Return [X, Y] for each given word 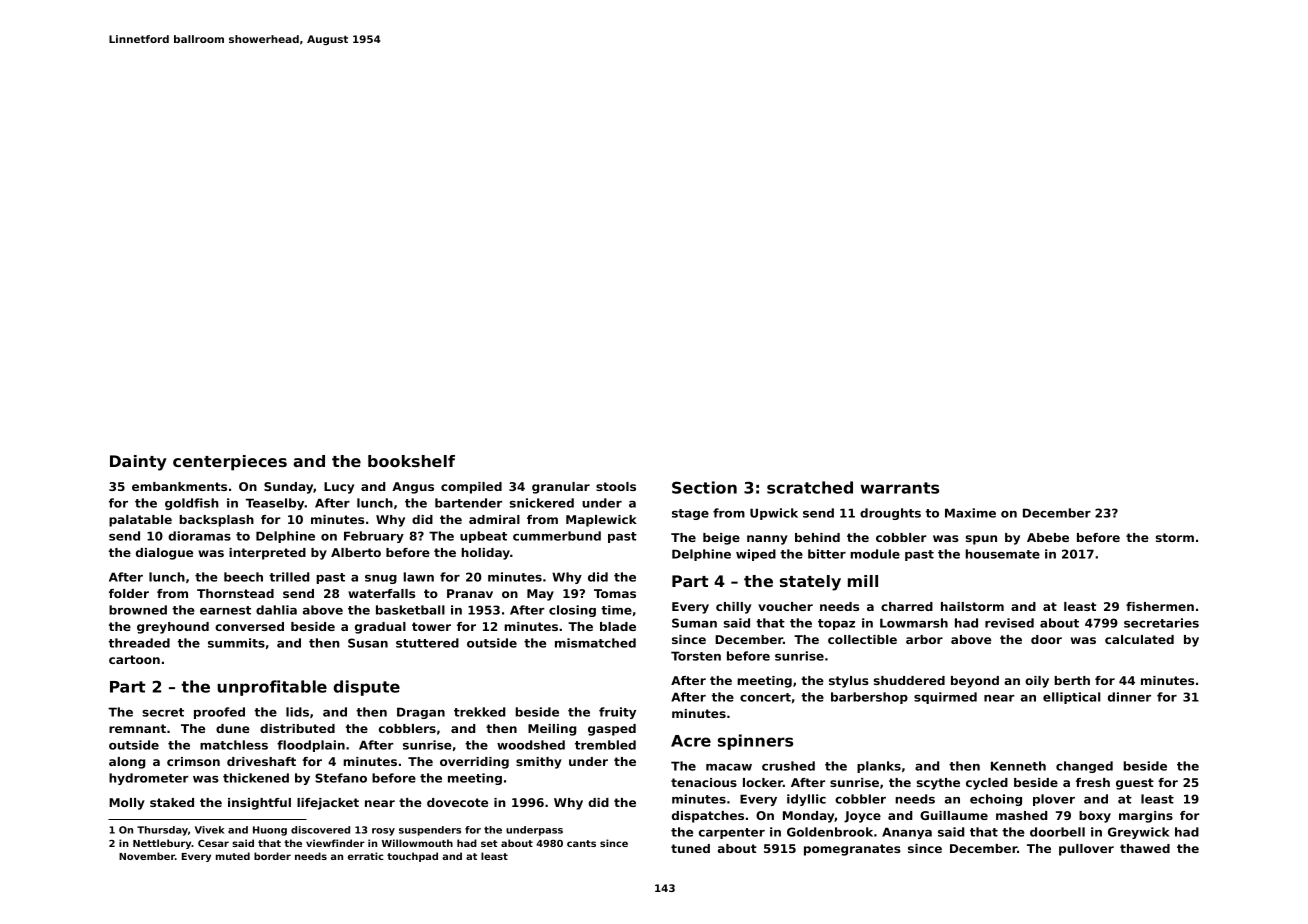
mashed [1021, 815]
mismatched [595, 643]
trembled [605, 745]
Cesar [213, 843]
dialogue [164, 554]
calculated [1139, 639]
